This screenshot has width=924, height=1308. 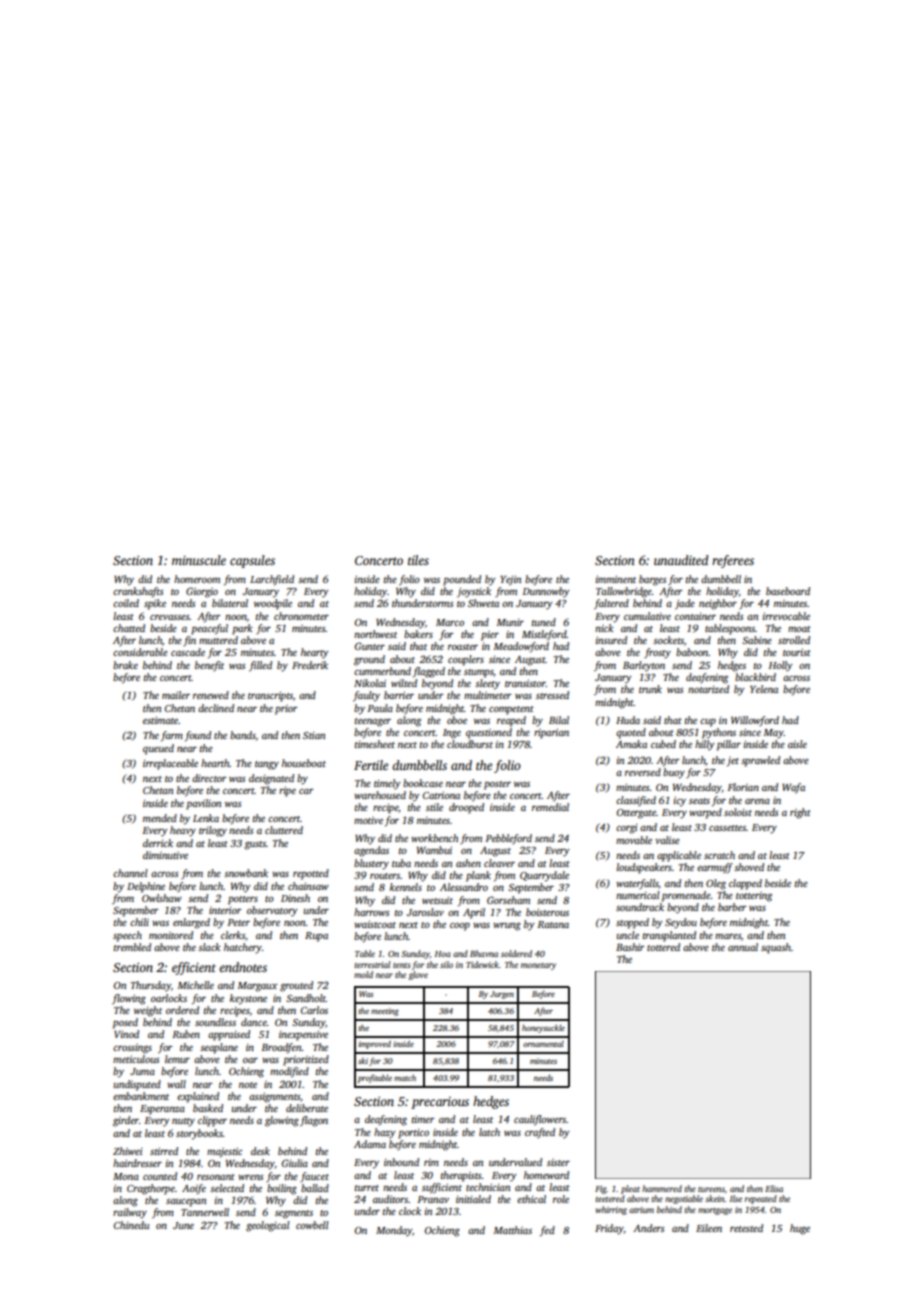 What do you see at coordinates (304, 763) in the screenshot?
I see `houseboat` at bounding box center [304, 763].
